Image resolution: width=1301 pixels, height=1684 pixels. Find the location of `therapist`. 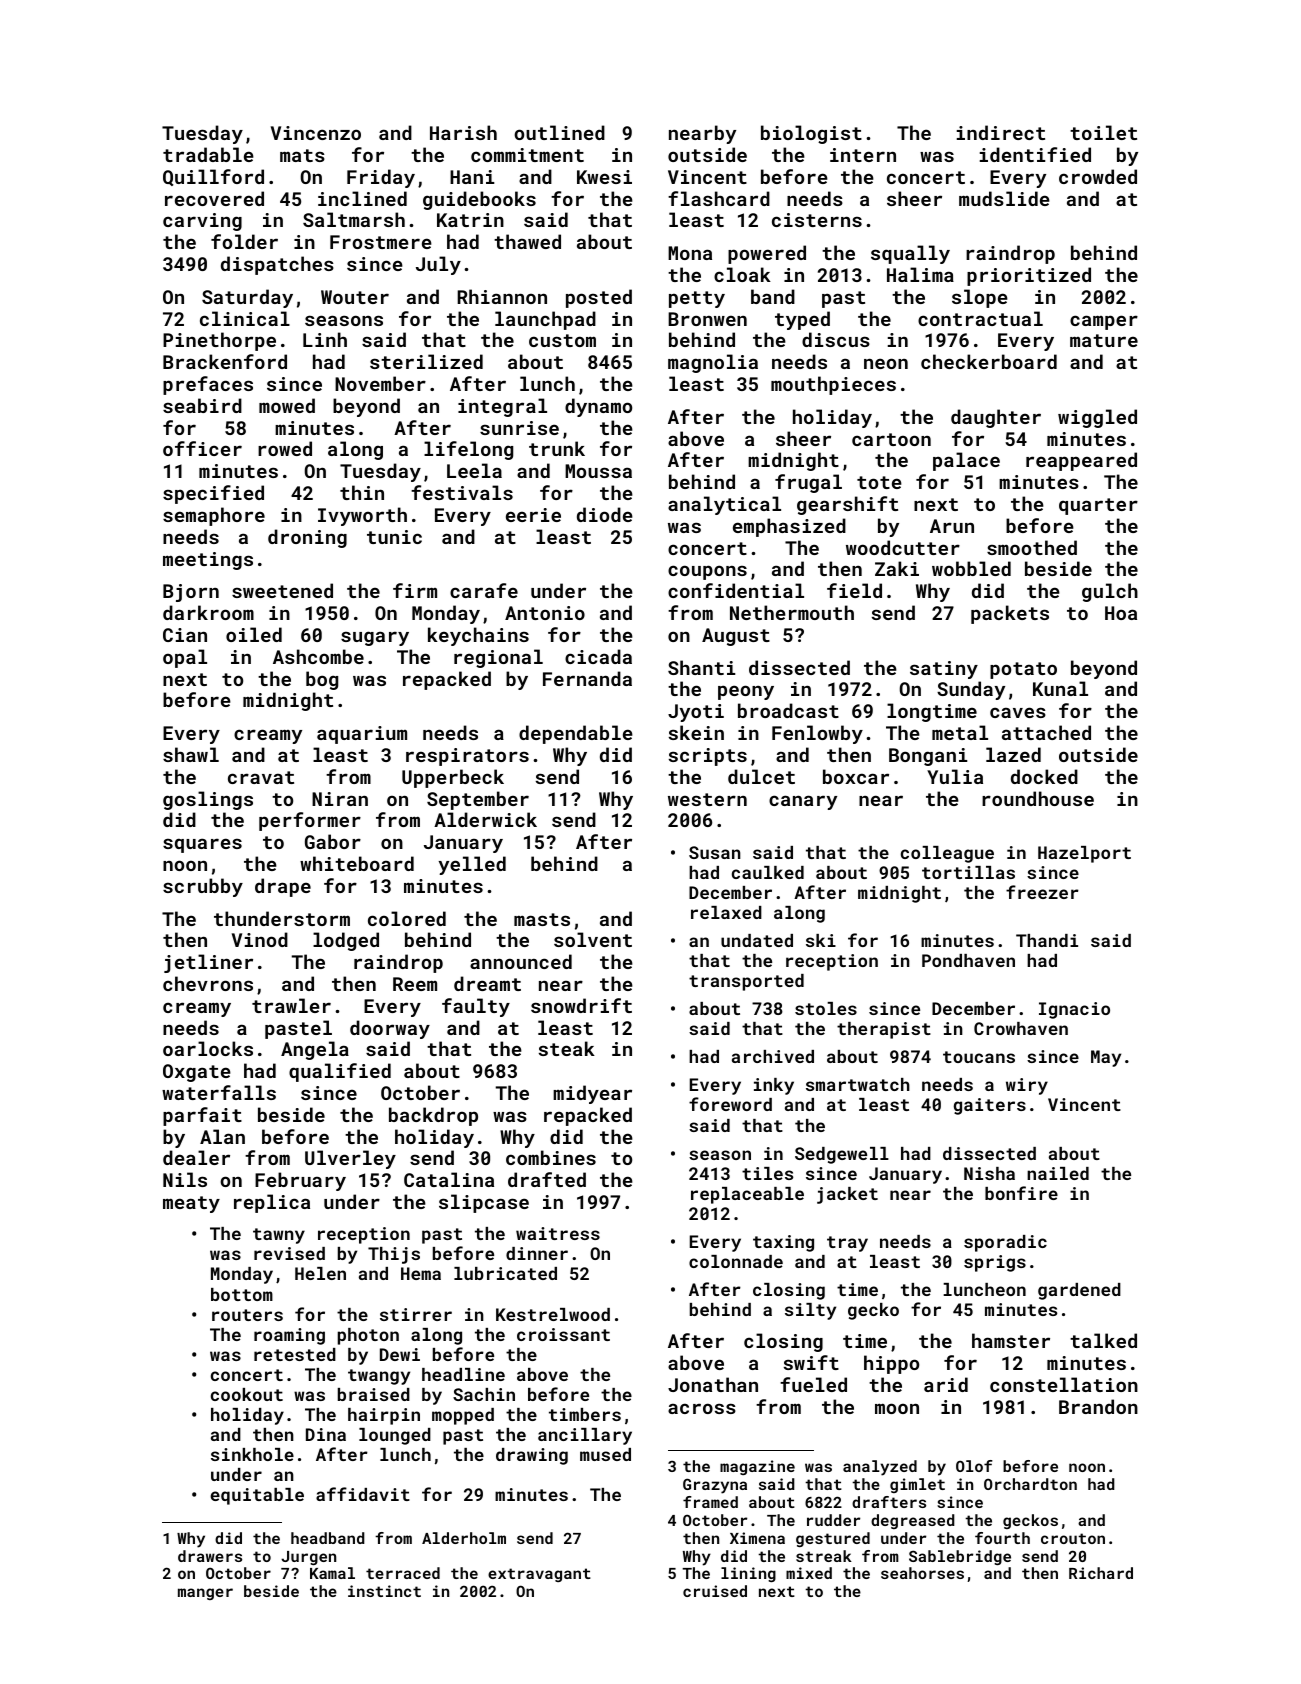

therapist is located at coordinates (884, 1030).
